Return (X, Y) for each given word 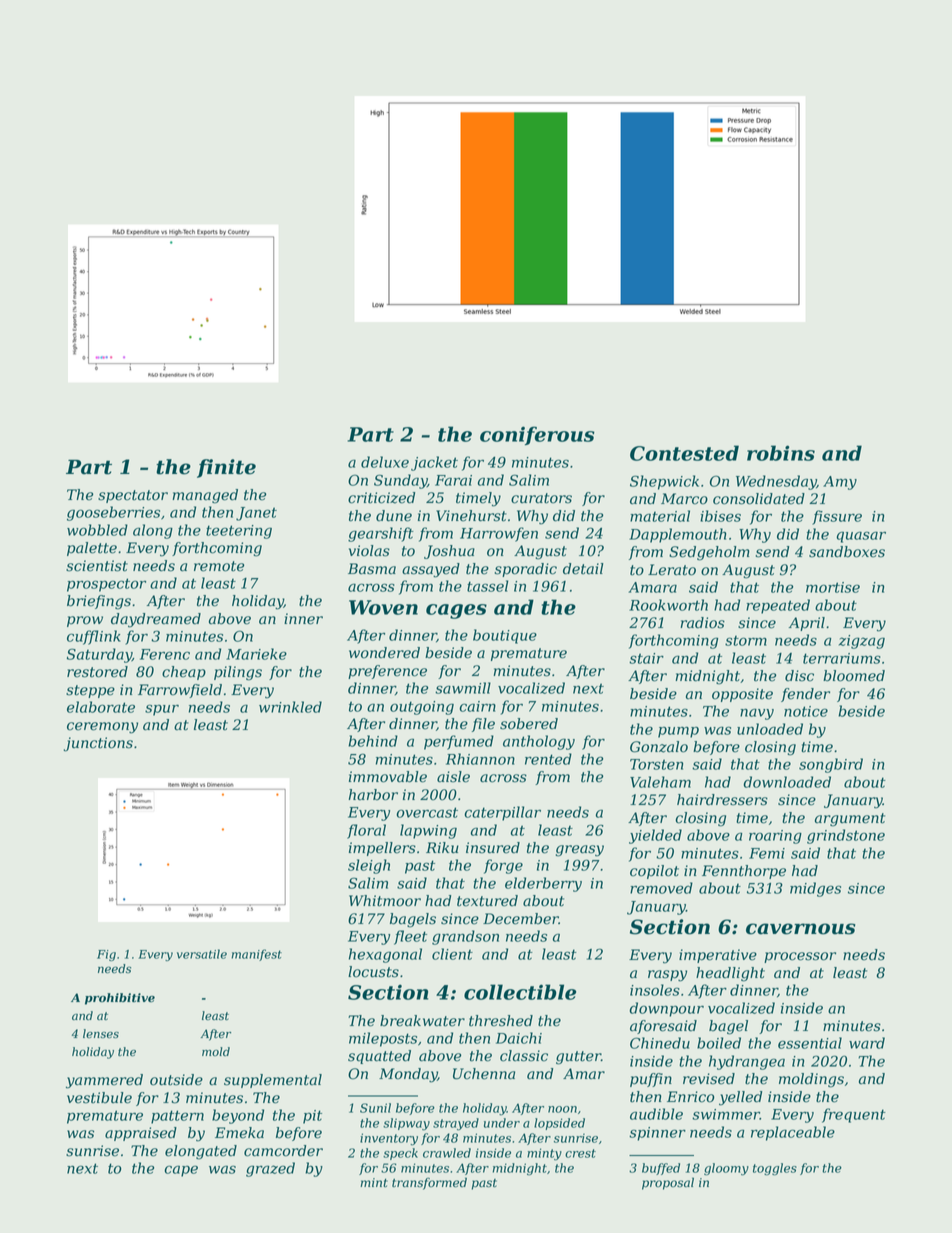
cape (181, 1171)
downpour (667, 1009)
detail (583, 569)
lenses (101, 1034)
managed (205, 496)
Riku (442, 848)
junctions (98, 744)
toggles (775, 1169)
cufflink (94, 637)
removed (661, 888)
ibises (720, 516)
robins (781, 453)
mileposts (383, 1039)
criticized (381, 498)
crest (580, 1153)
